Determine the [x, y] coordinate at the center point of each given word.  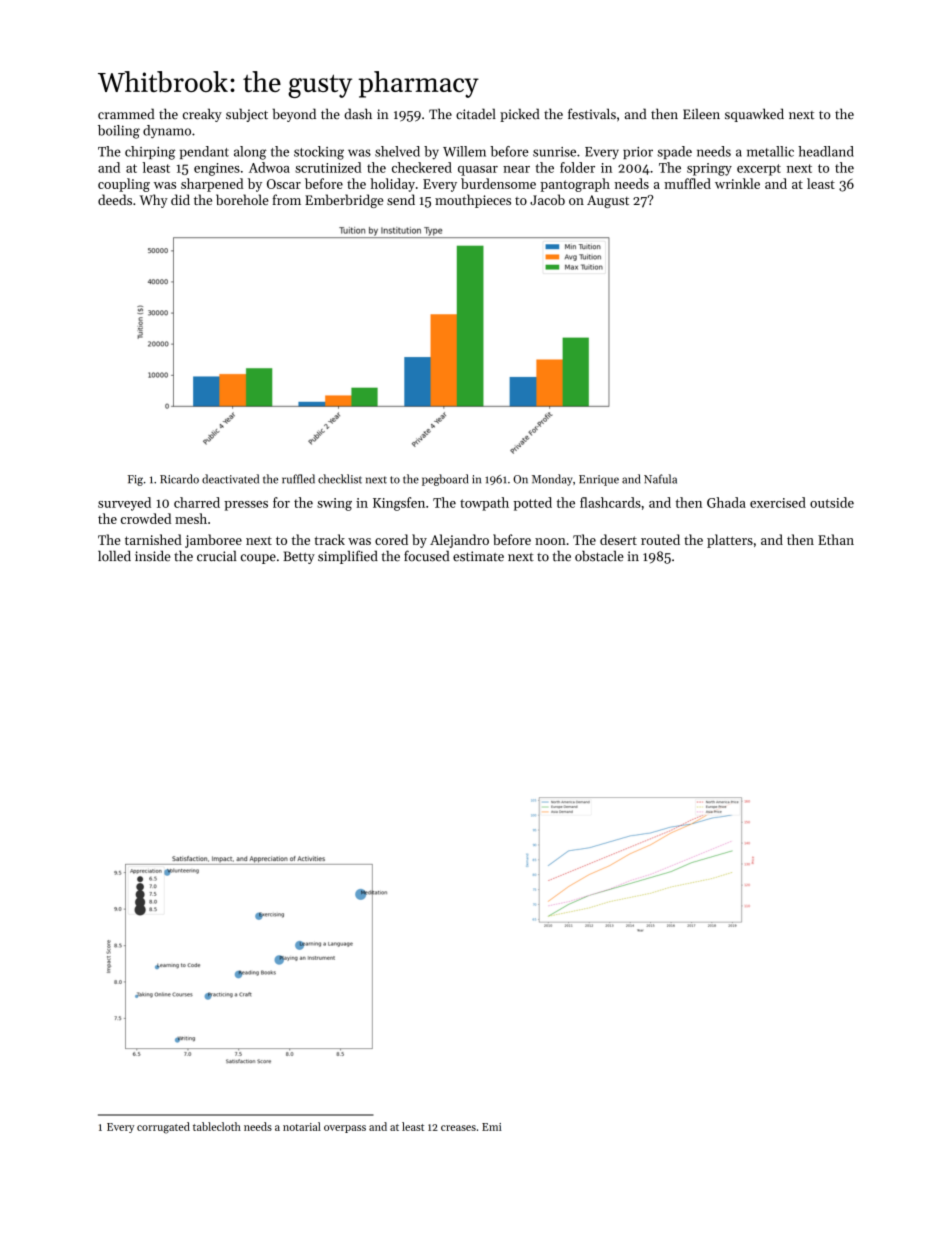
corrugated [163, 1128]
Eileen [701, 114]
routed [660, 539]
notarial [302, 1126]
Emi [492, 1127]
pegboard [445, 480]
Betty [299, 557]
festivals [592, 114]
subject [247, 115]
